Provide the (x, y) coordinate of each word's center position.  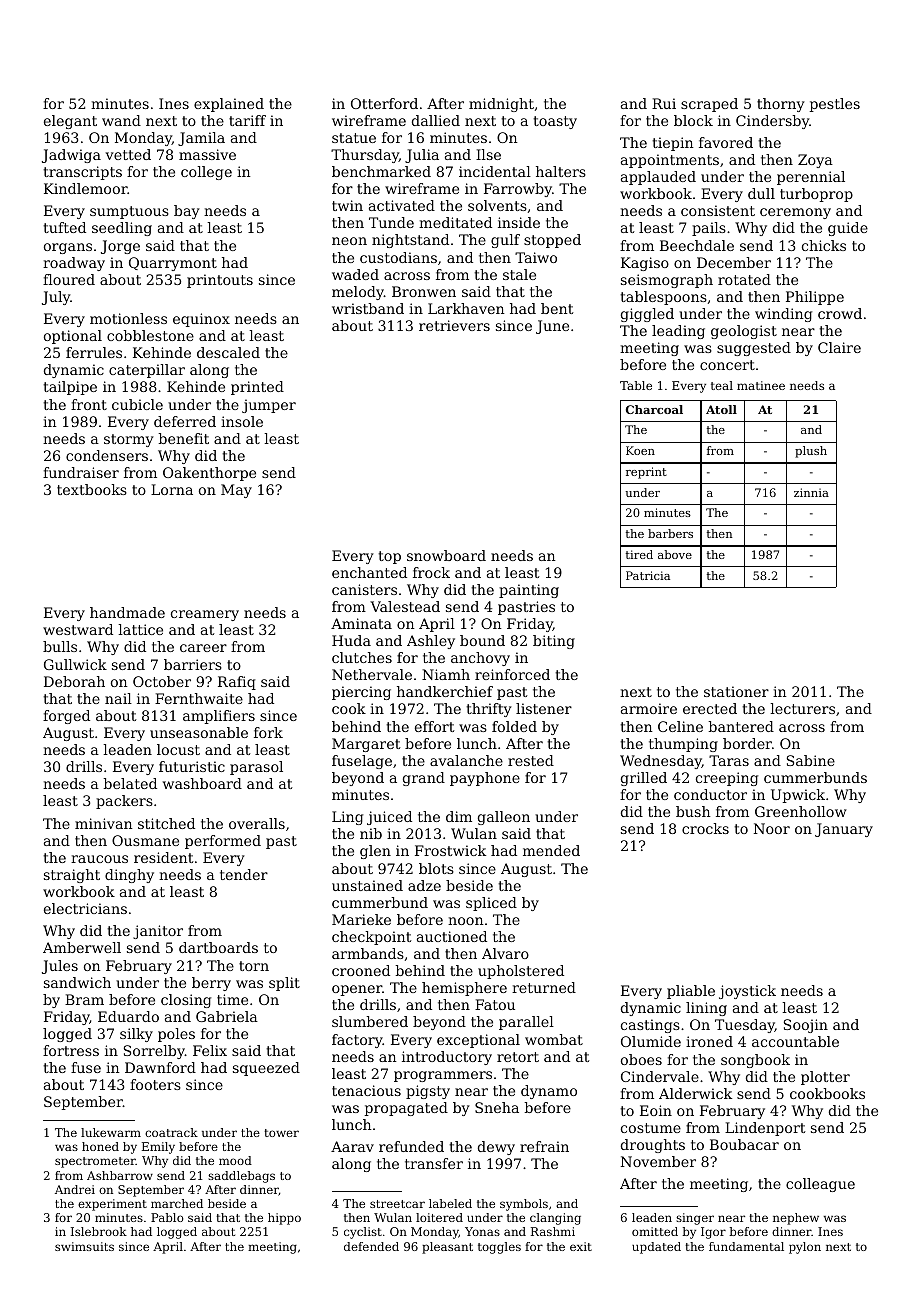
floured (69, 279)
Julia (422, 156)
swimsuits (84, 1246)
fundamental (746, 1246)
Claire (839, 347)
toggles (499, 1248)
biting (554, 642)
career (203, 648)
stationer (736, 691)
